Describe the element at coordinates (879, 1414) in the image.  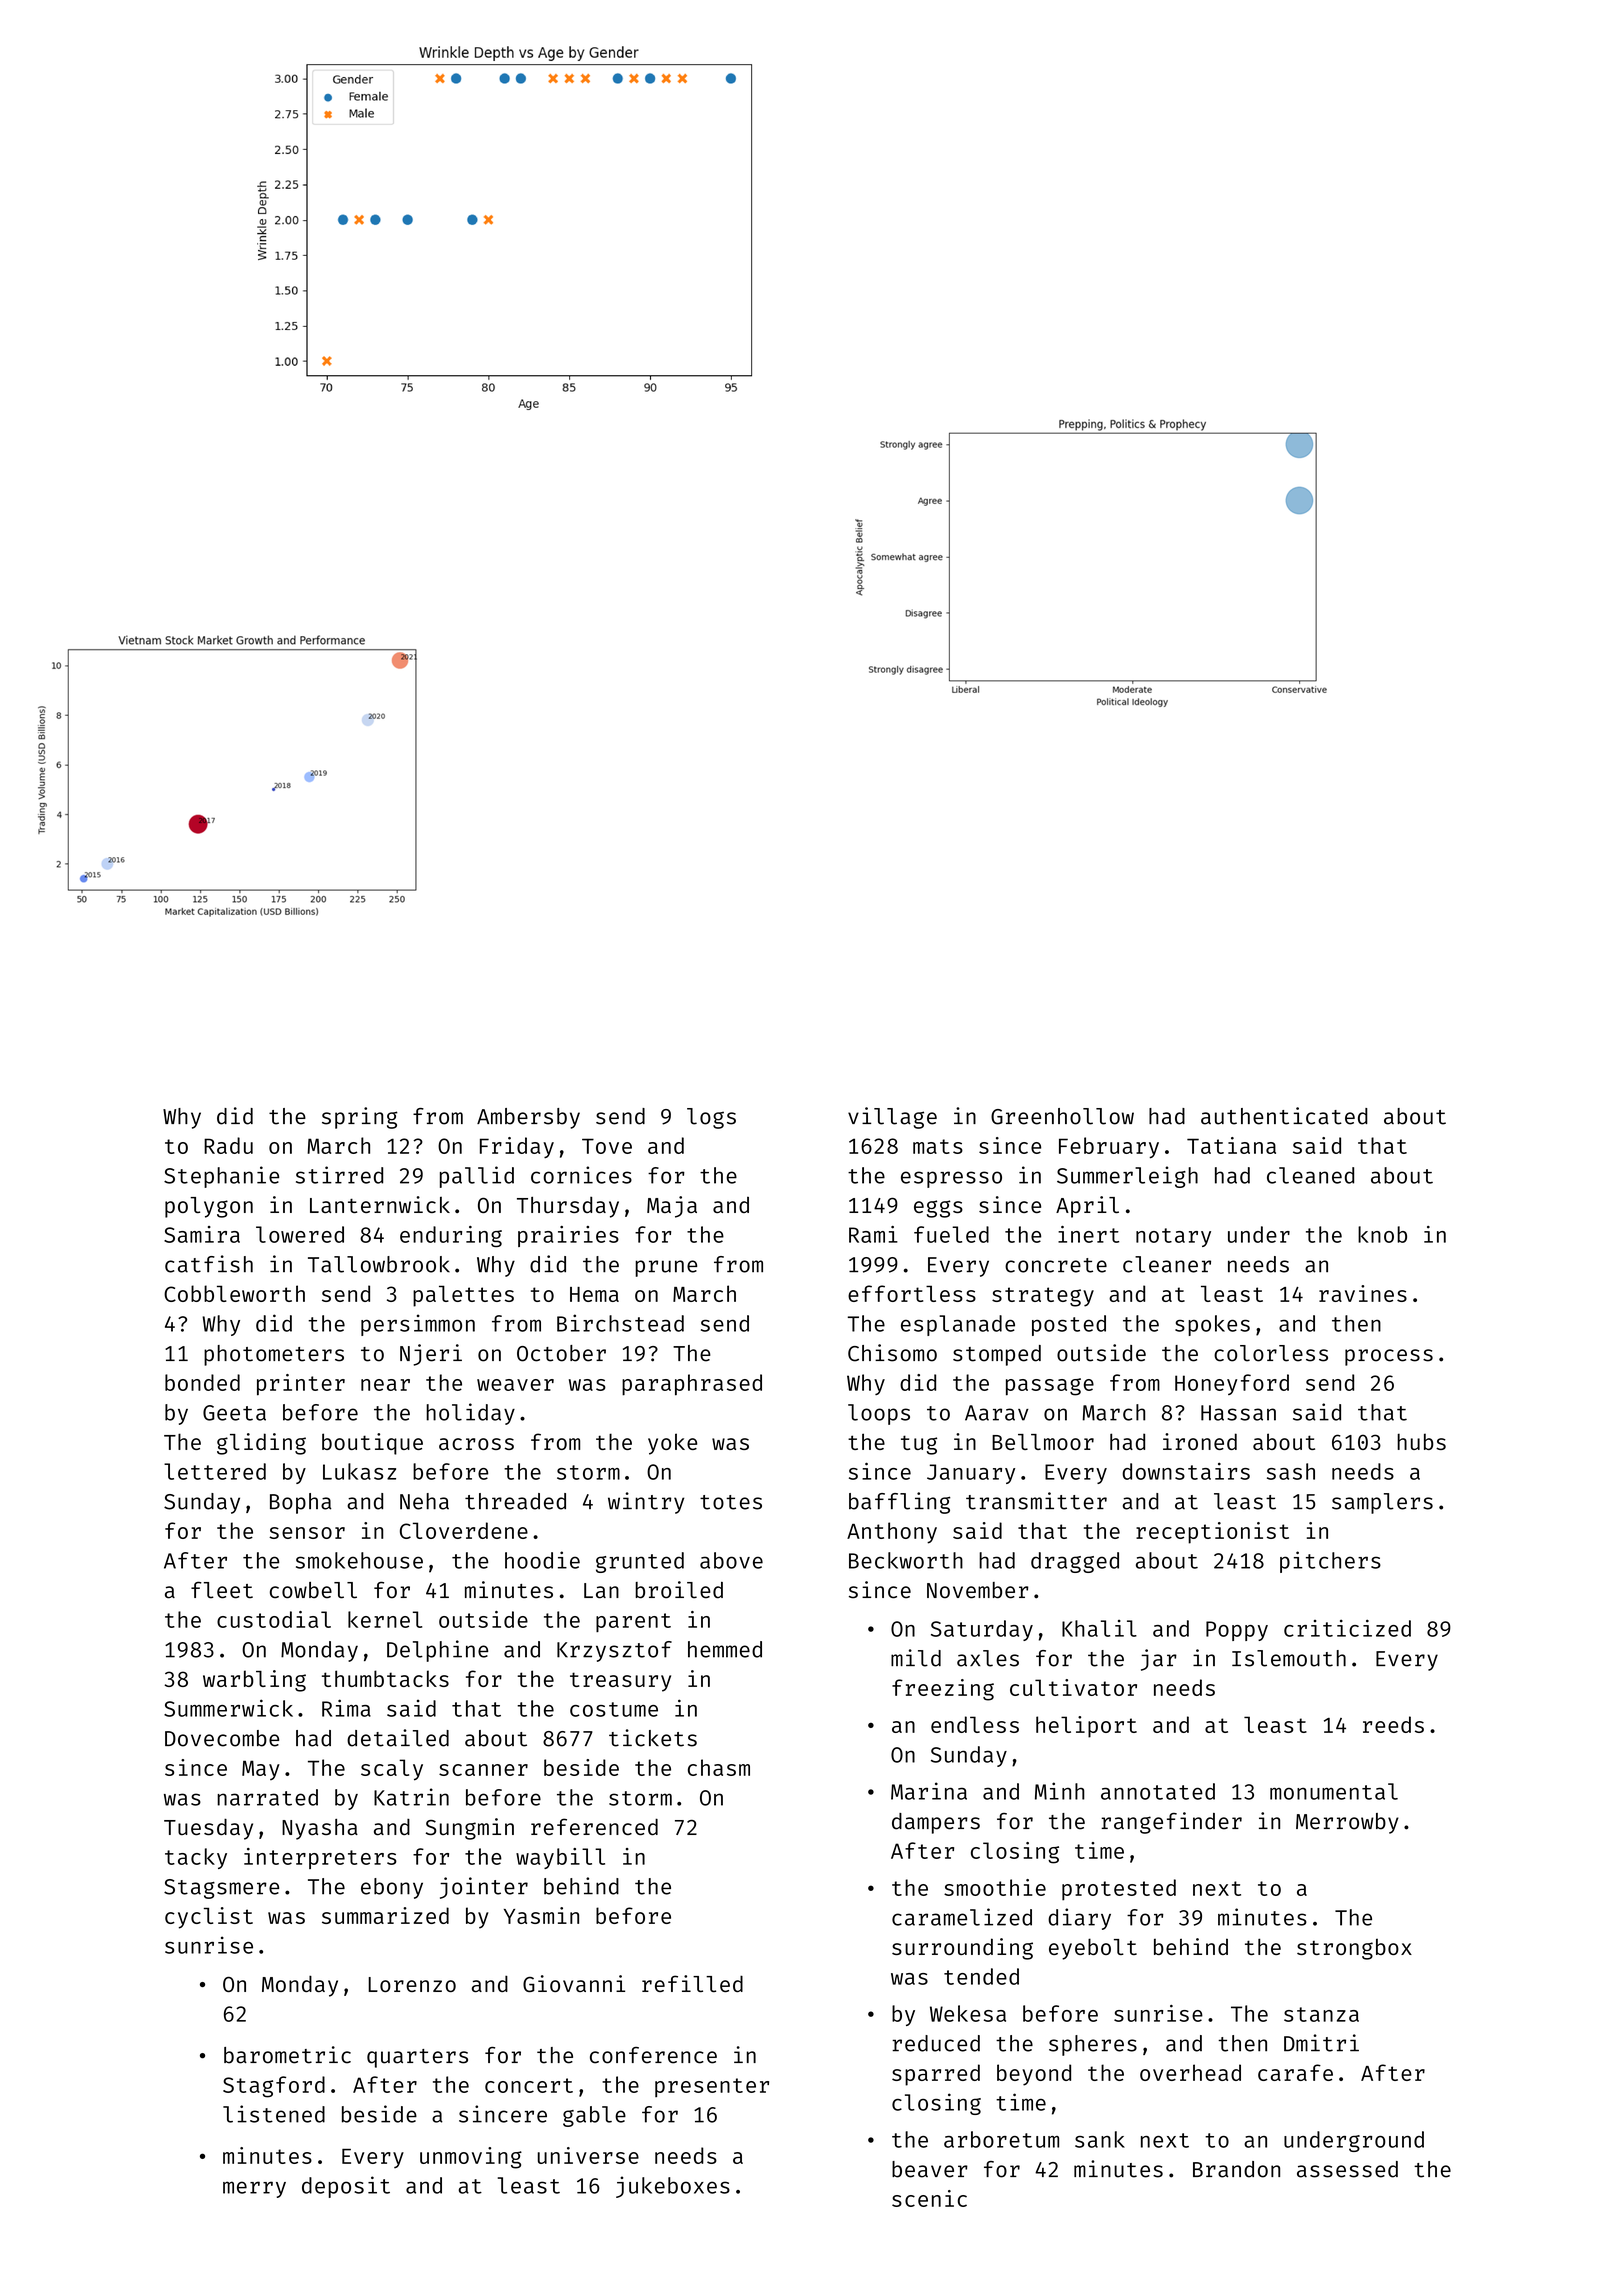
I see `loops` at that location.
